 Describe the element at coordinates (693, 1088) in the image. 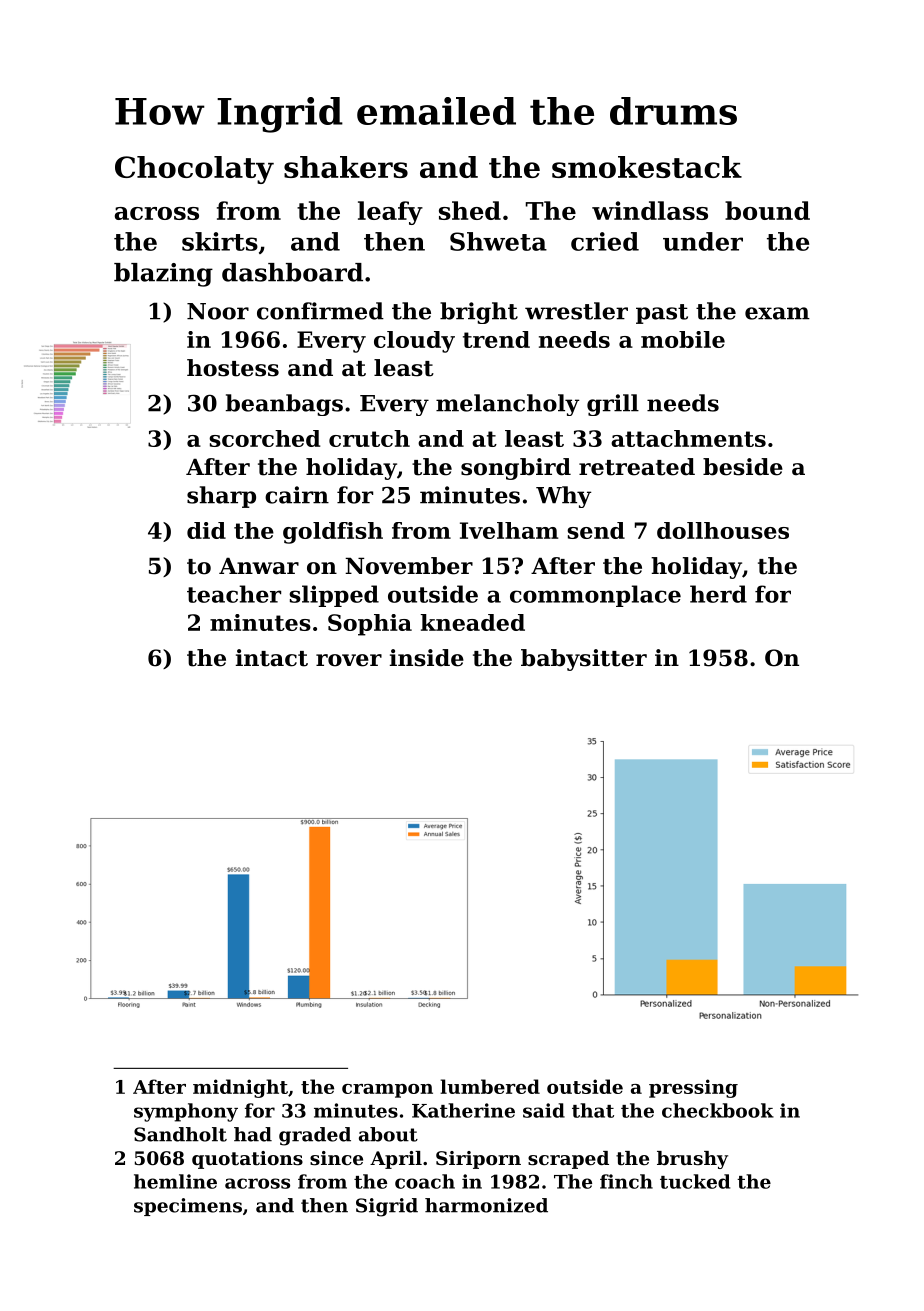

I see `pressing` at that location.
